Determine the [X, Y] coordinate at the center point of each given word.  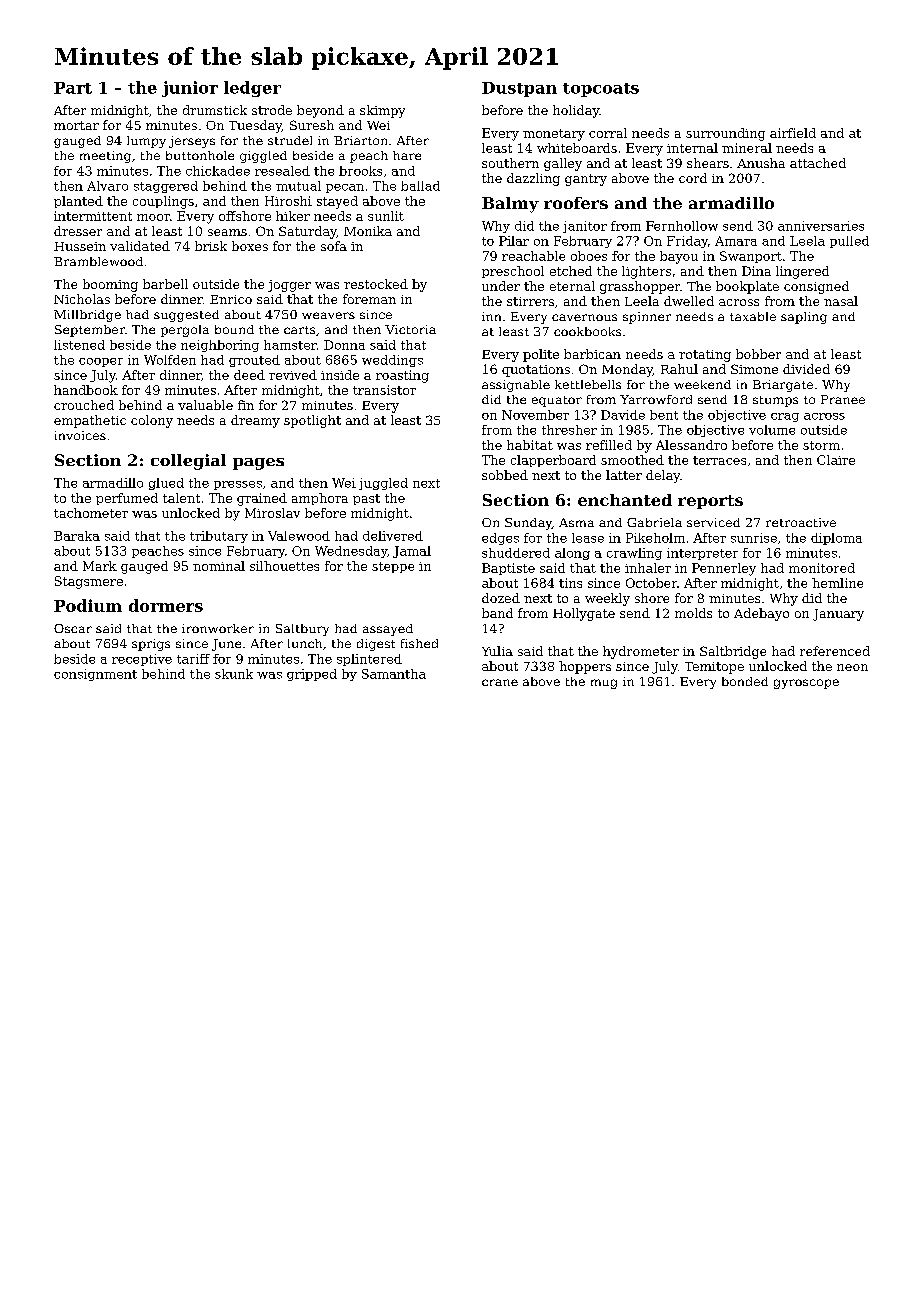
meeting [105, 157]
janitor [585, 227]
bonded [745, 681]
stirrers [530, 301]
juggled [383, 484]
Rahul [679, 369]
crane [500, 682]
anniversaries [821, 226]
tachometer [91, 513]
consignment [95, 675]
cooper [101, 362]
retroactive [801, 522]
